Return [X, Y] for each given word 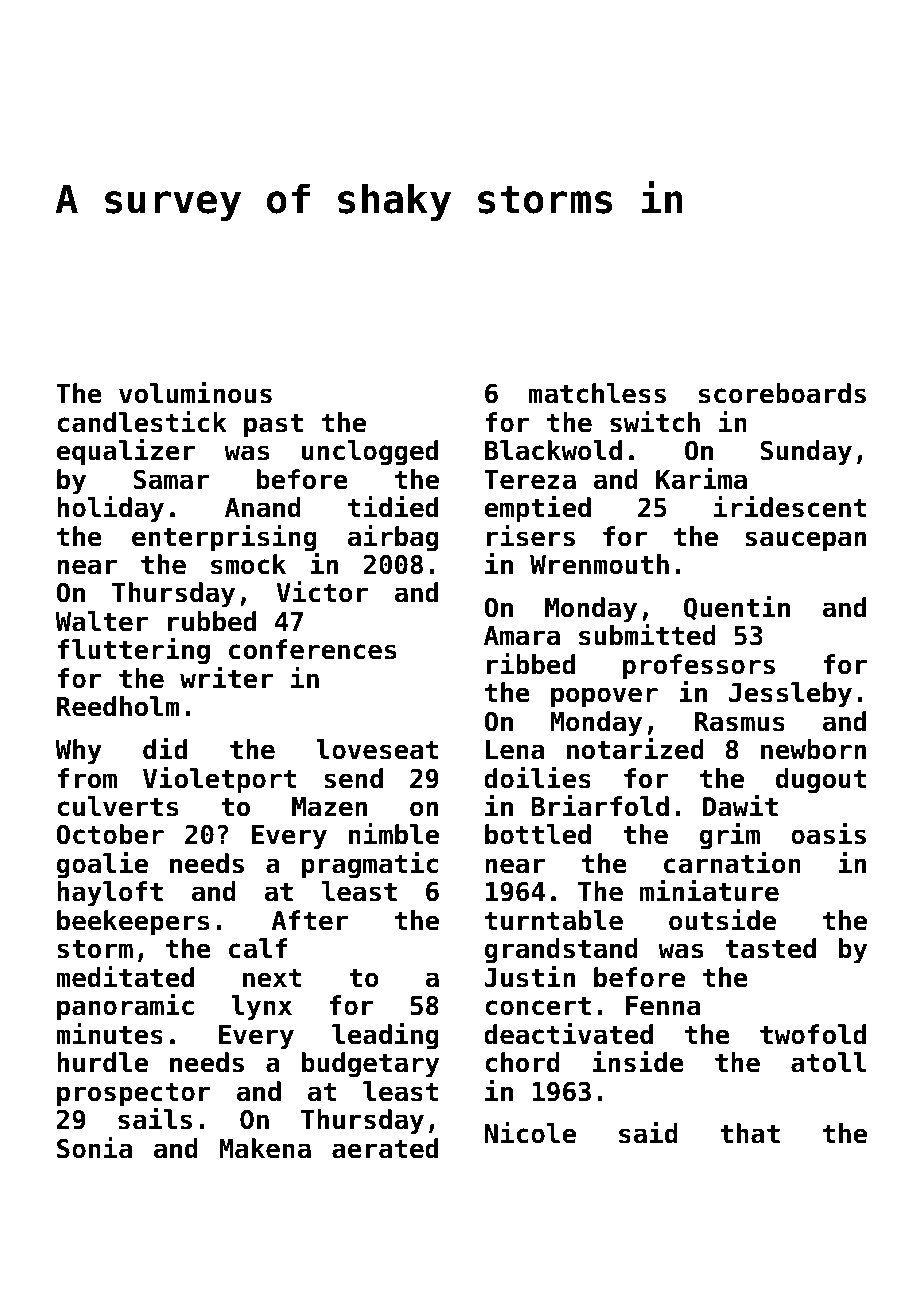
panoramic [125, 1007]
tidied [393, 507]
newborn [813, 749]
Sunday [806, 453]
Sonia [94, 1148]
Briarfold [600, 806]
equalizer [125, 452]
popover [604, 697]
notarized [635, 749]
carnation [732, 863]
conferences [312, 649]
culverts [117, 806]
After [310, 920]
